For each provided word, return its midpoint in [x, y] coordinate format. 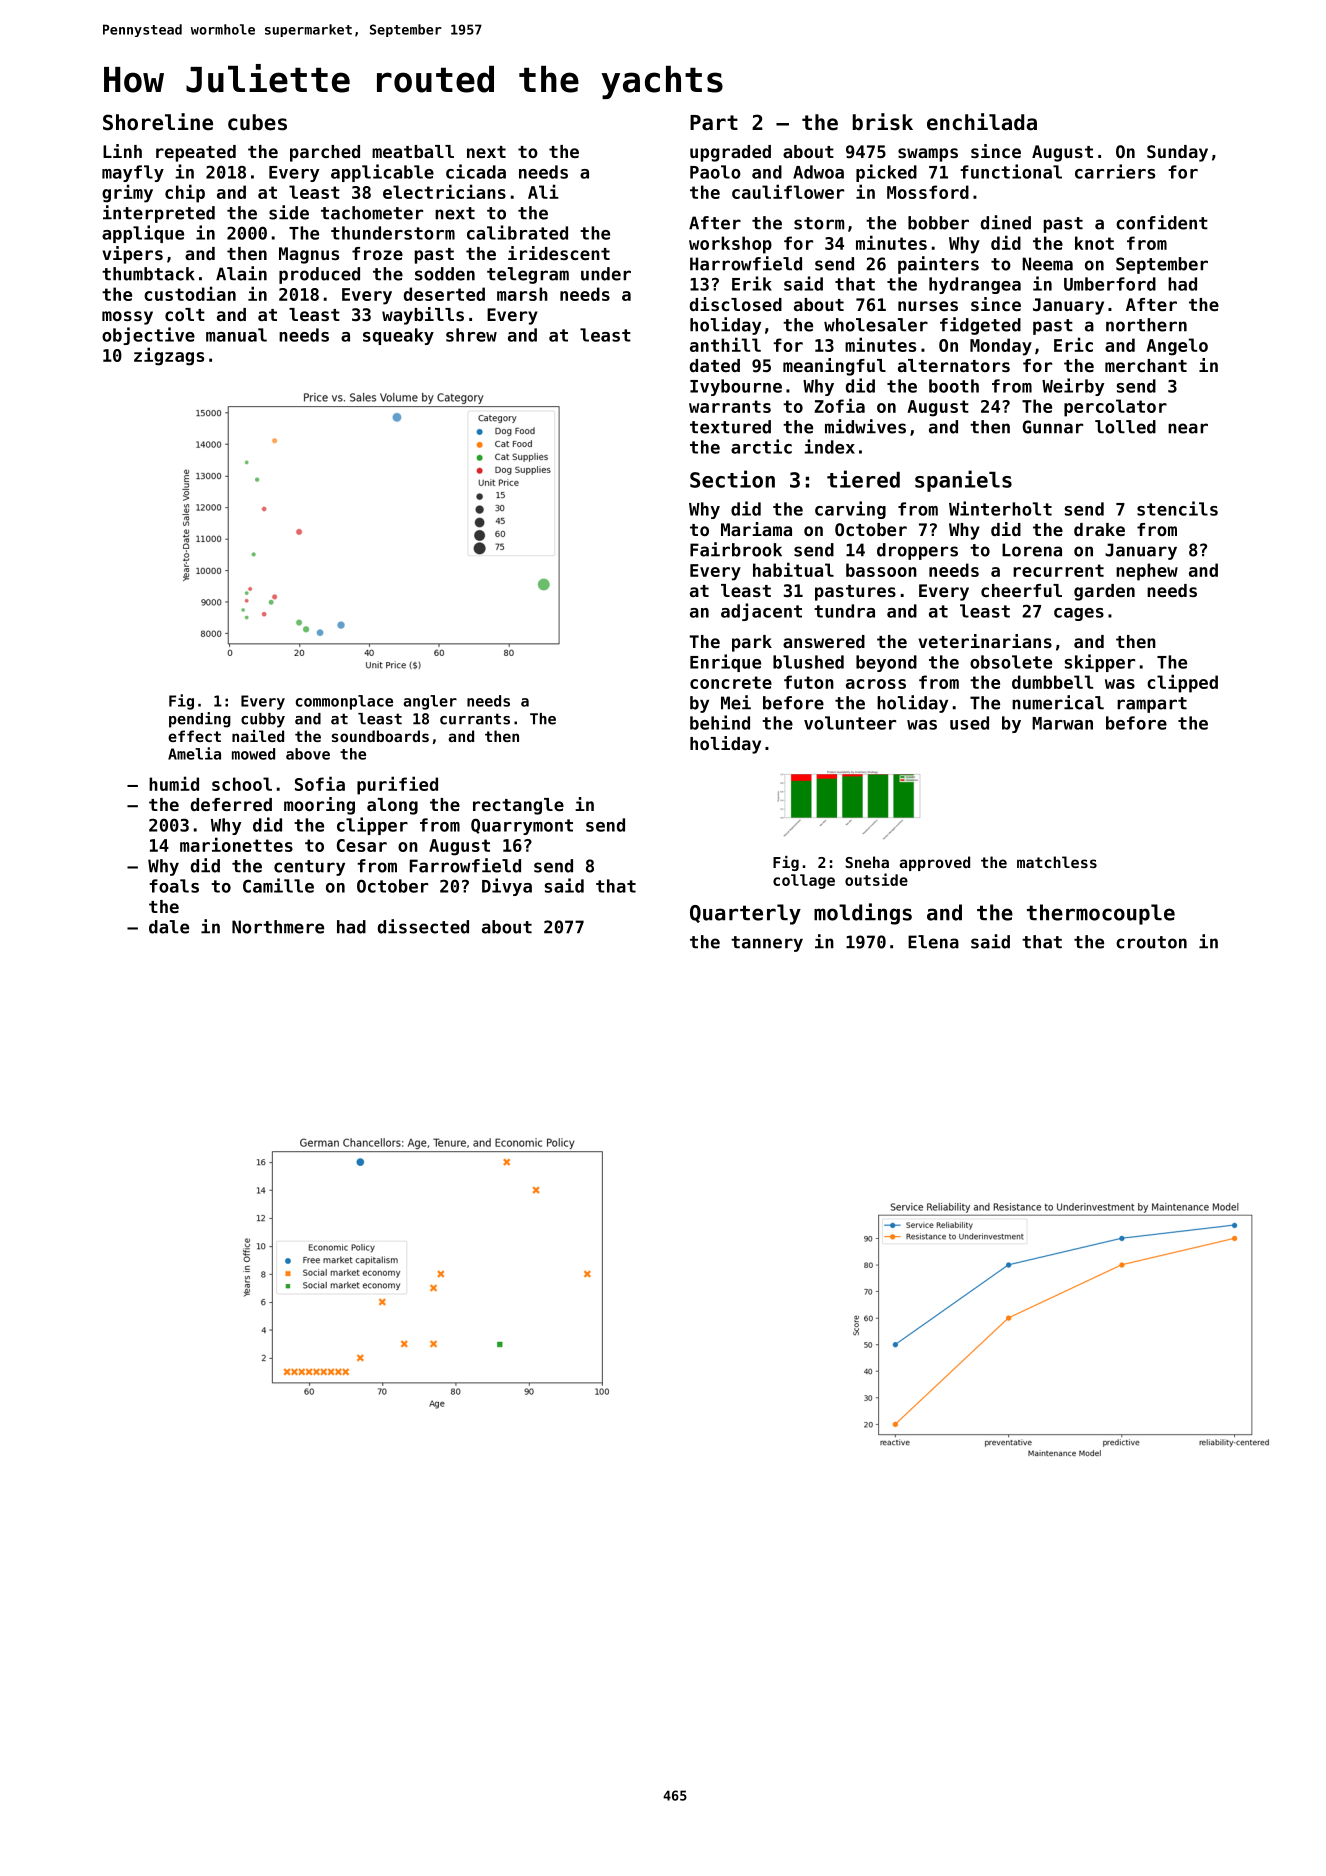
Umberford [1110, 284]
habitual [793, 569]
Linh [122, 151]
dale [169, 927]
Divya [507, 887]
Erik [752, 283]
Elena [933, 942]
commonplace [344, 702]
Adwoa [818, 172]
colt [185, 314]
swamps [928, 155]
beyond [886, 663]
